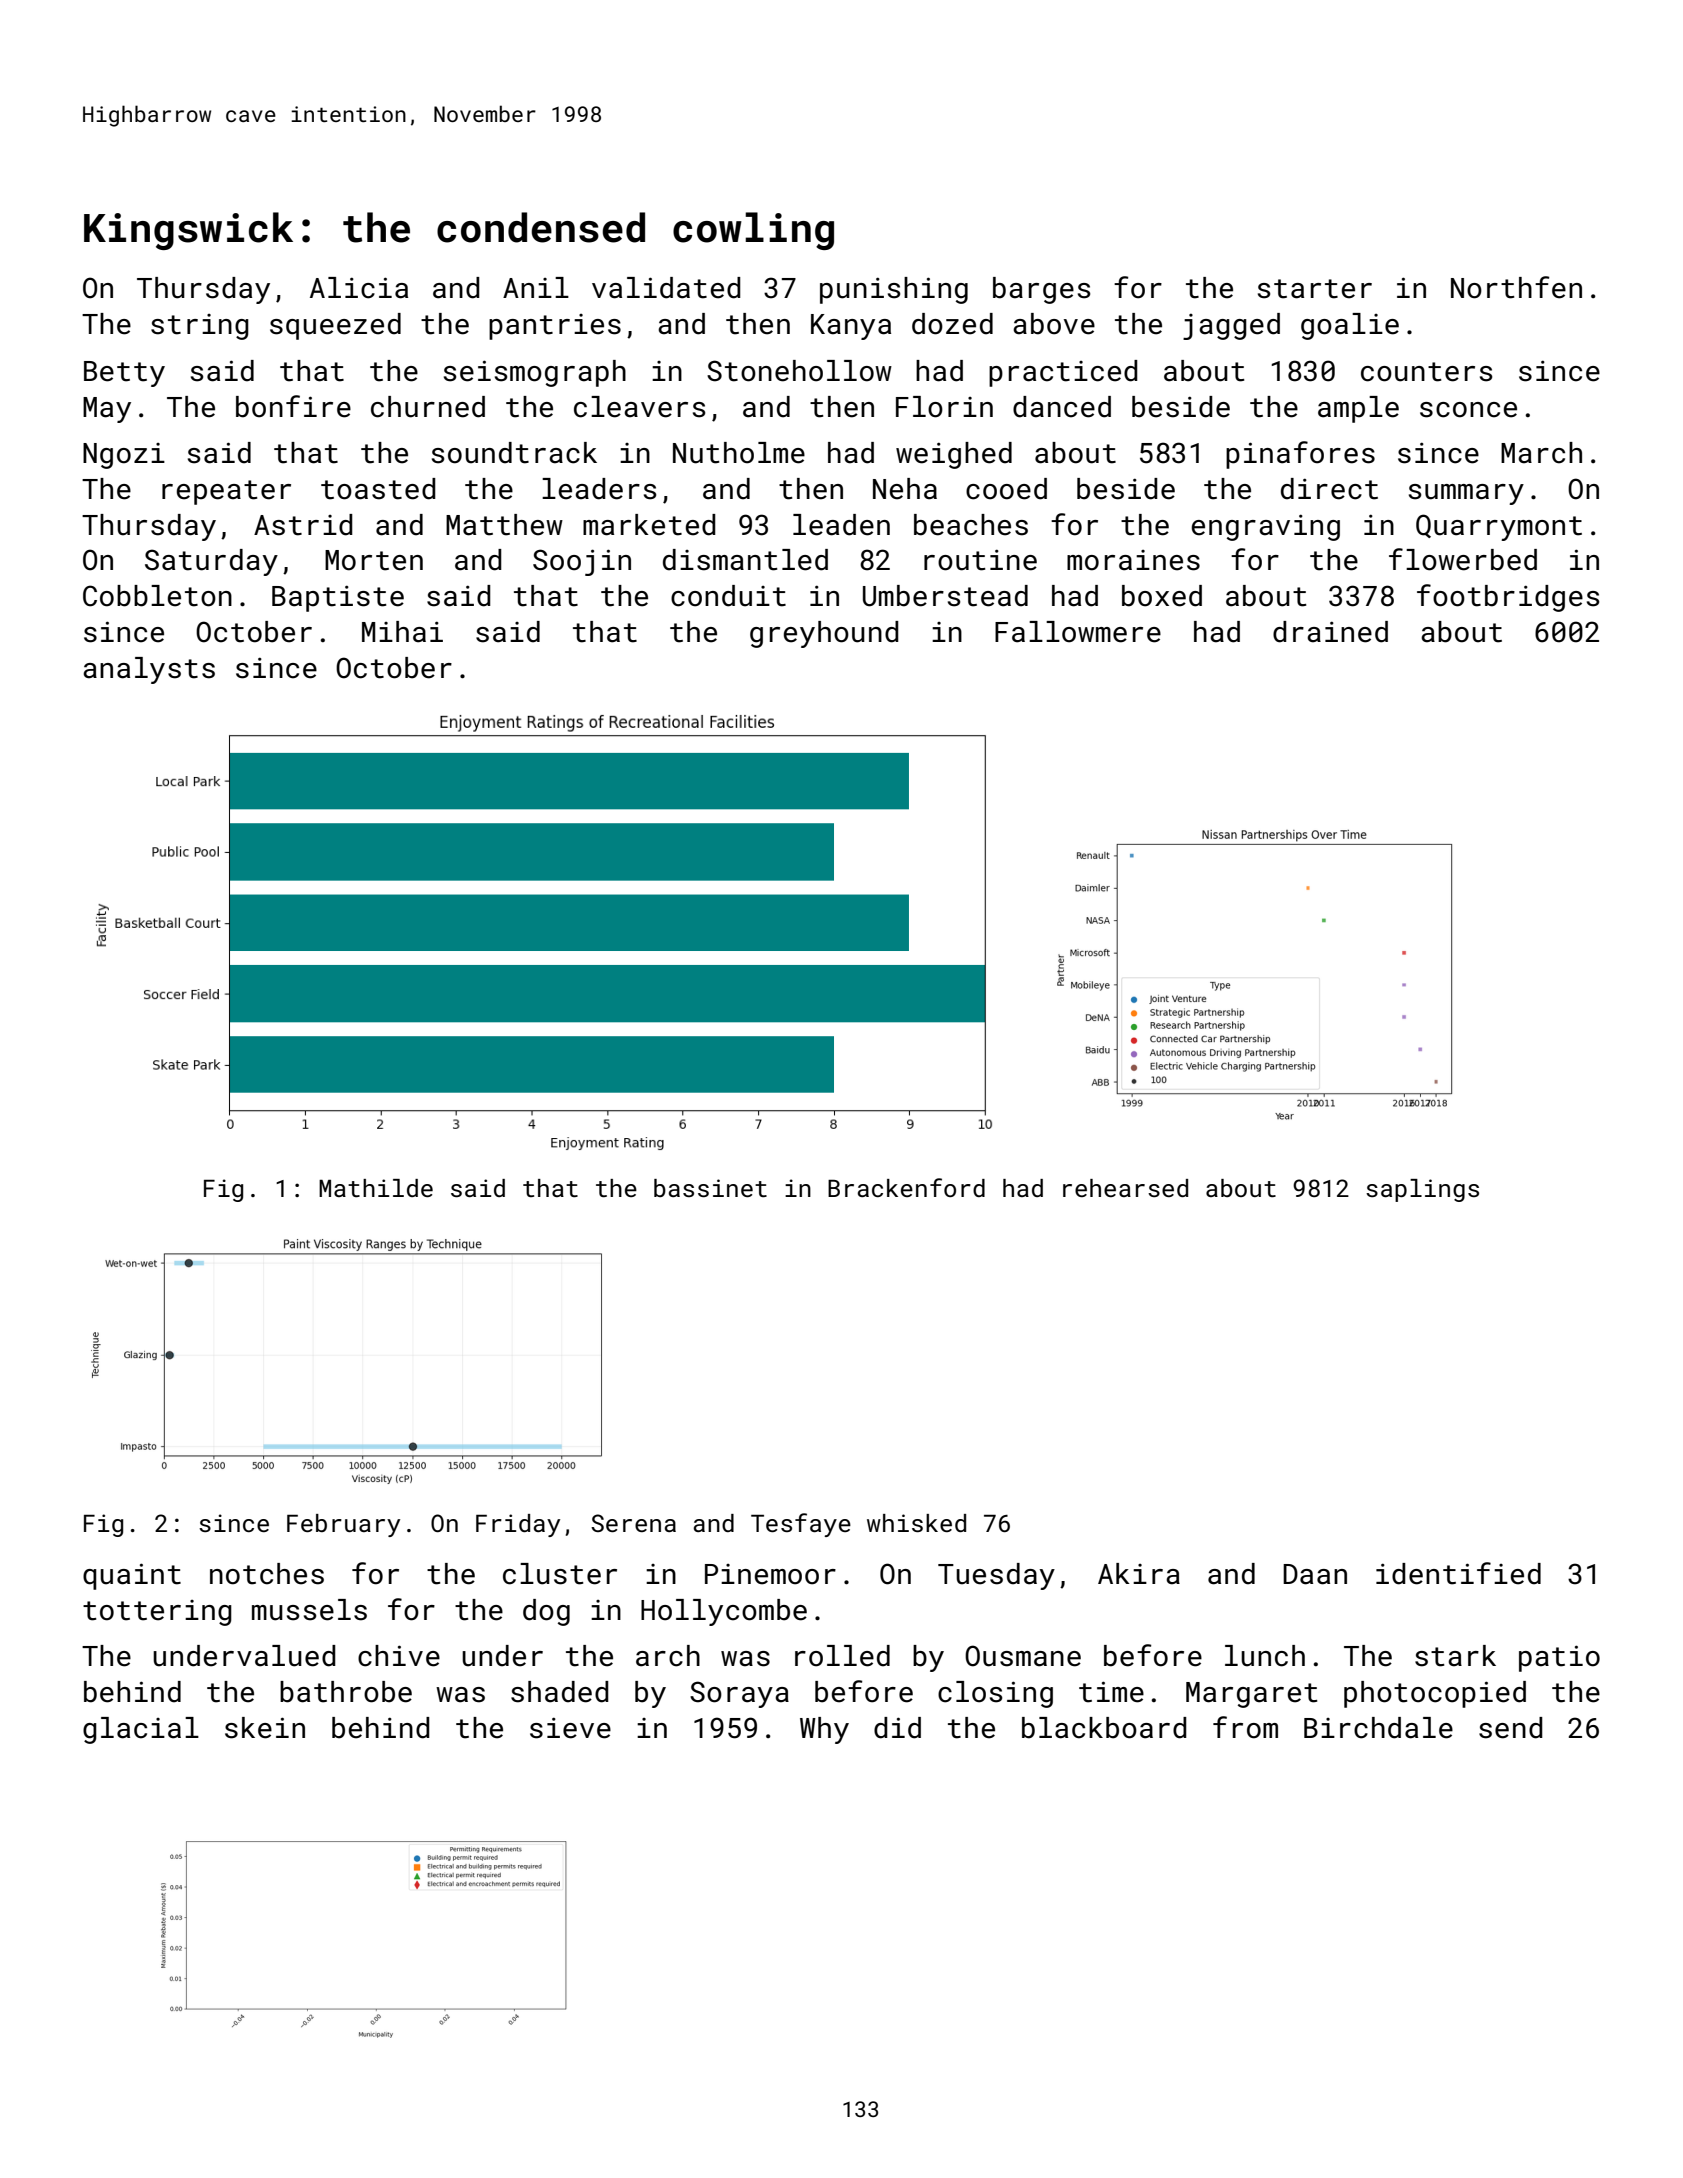  I want to click on bonfire, so click(293, 406).
